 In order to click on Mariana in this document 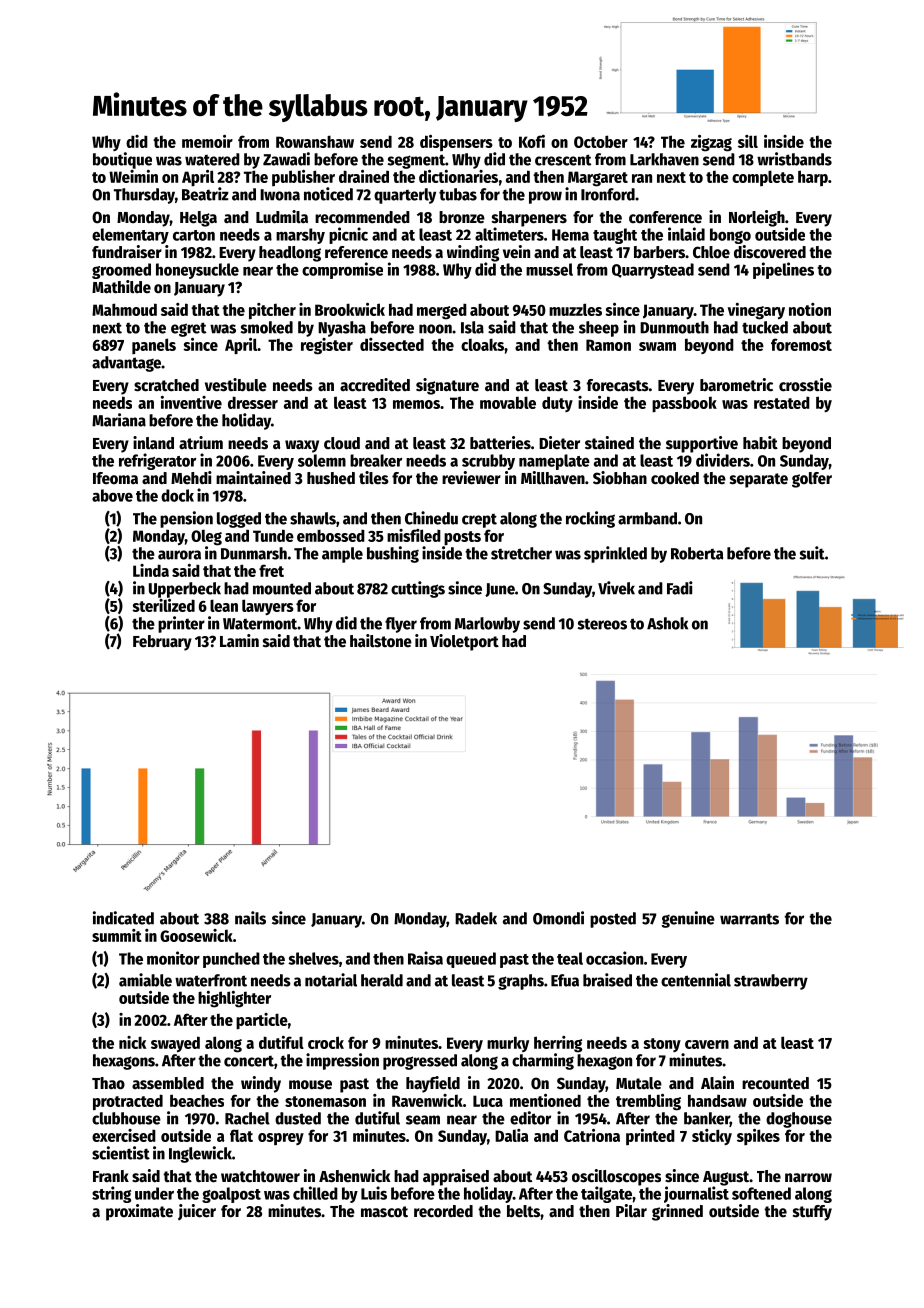, I will do `click(119, 420)`.
